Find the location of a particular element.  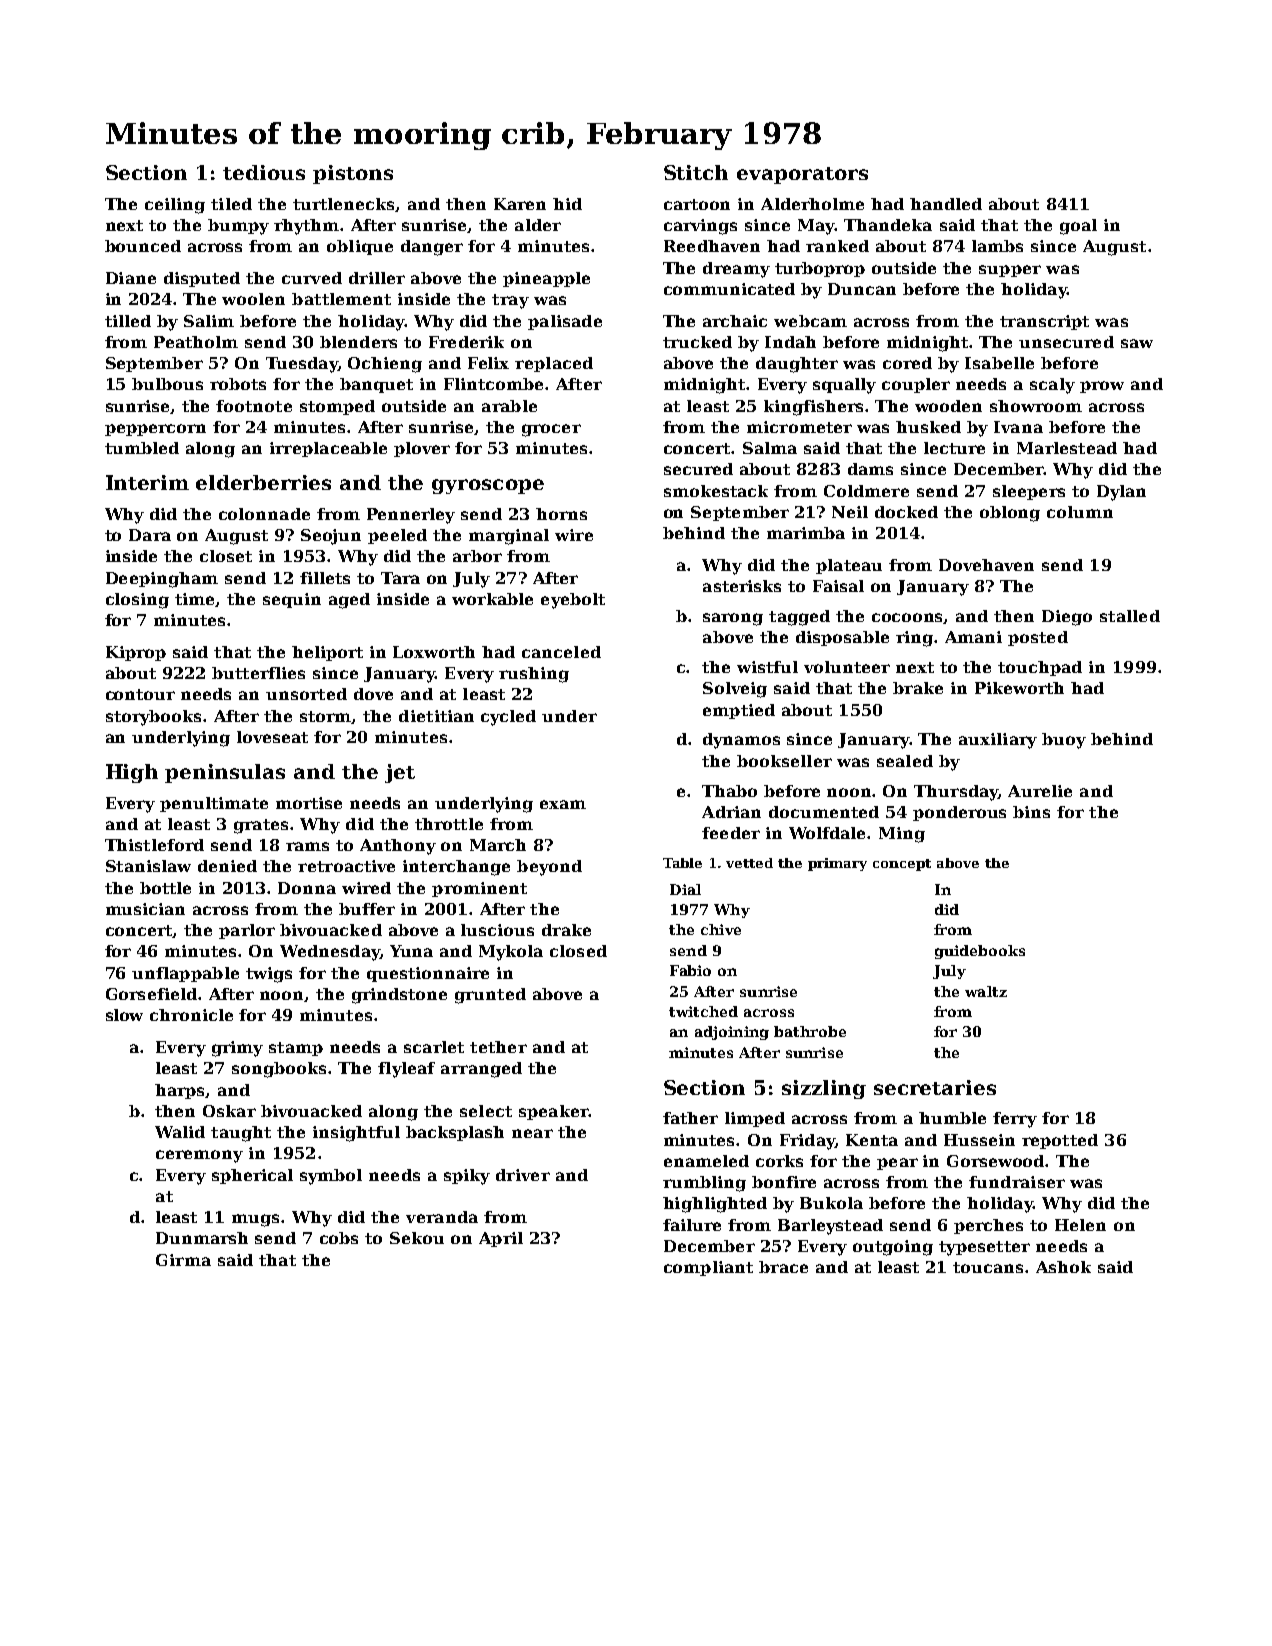

Hussein is located at coordinates (979, 1140).
